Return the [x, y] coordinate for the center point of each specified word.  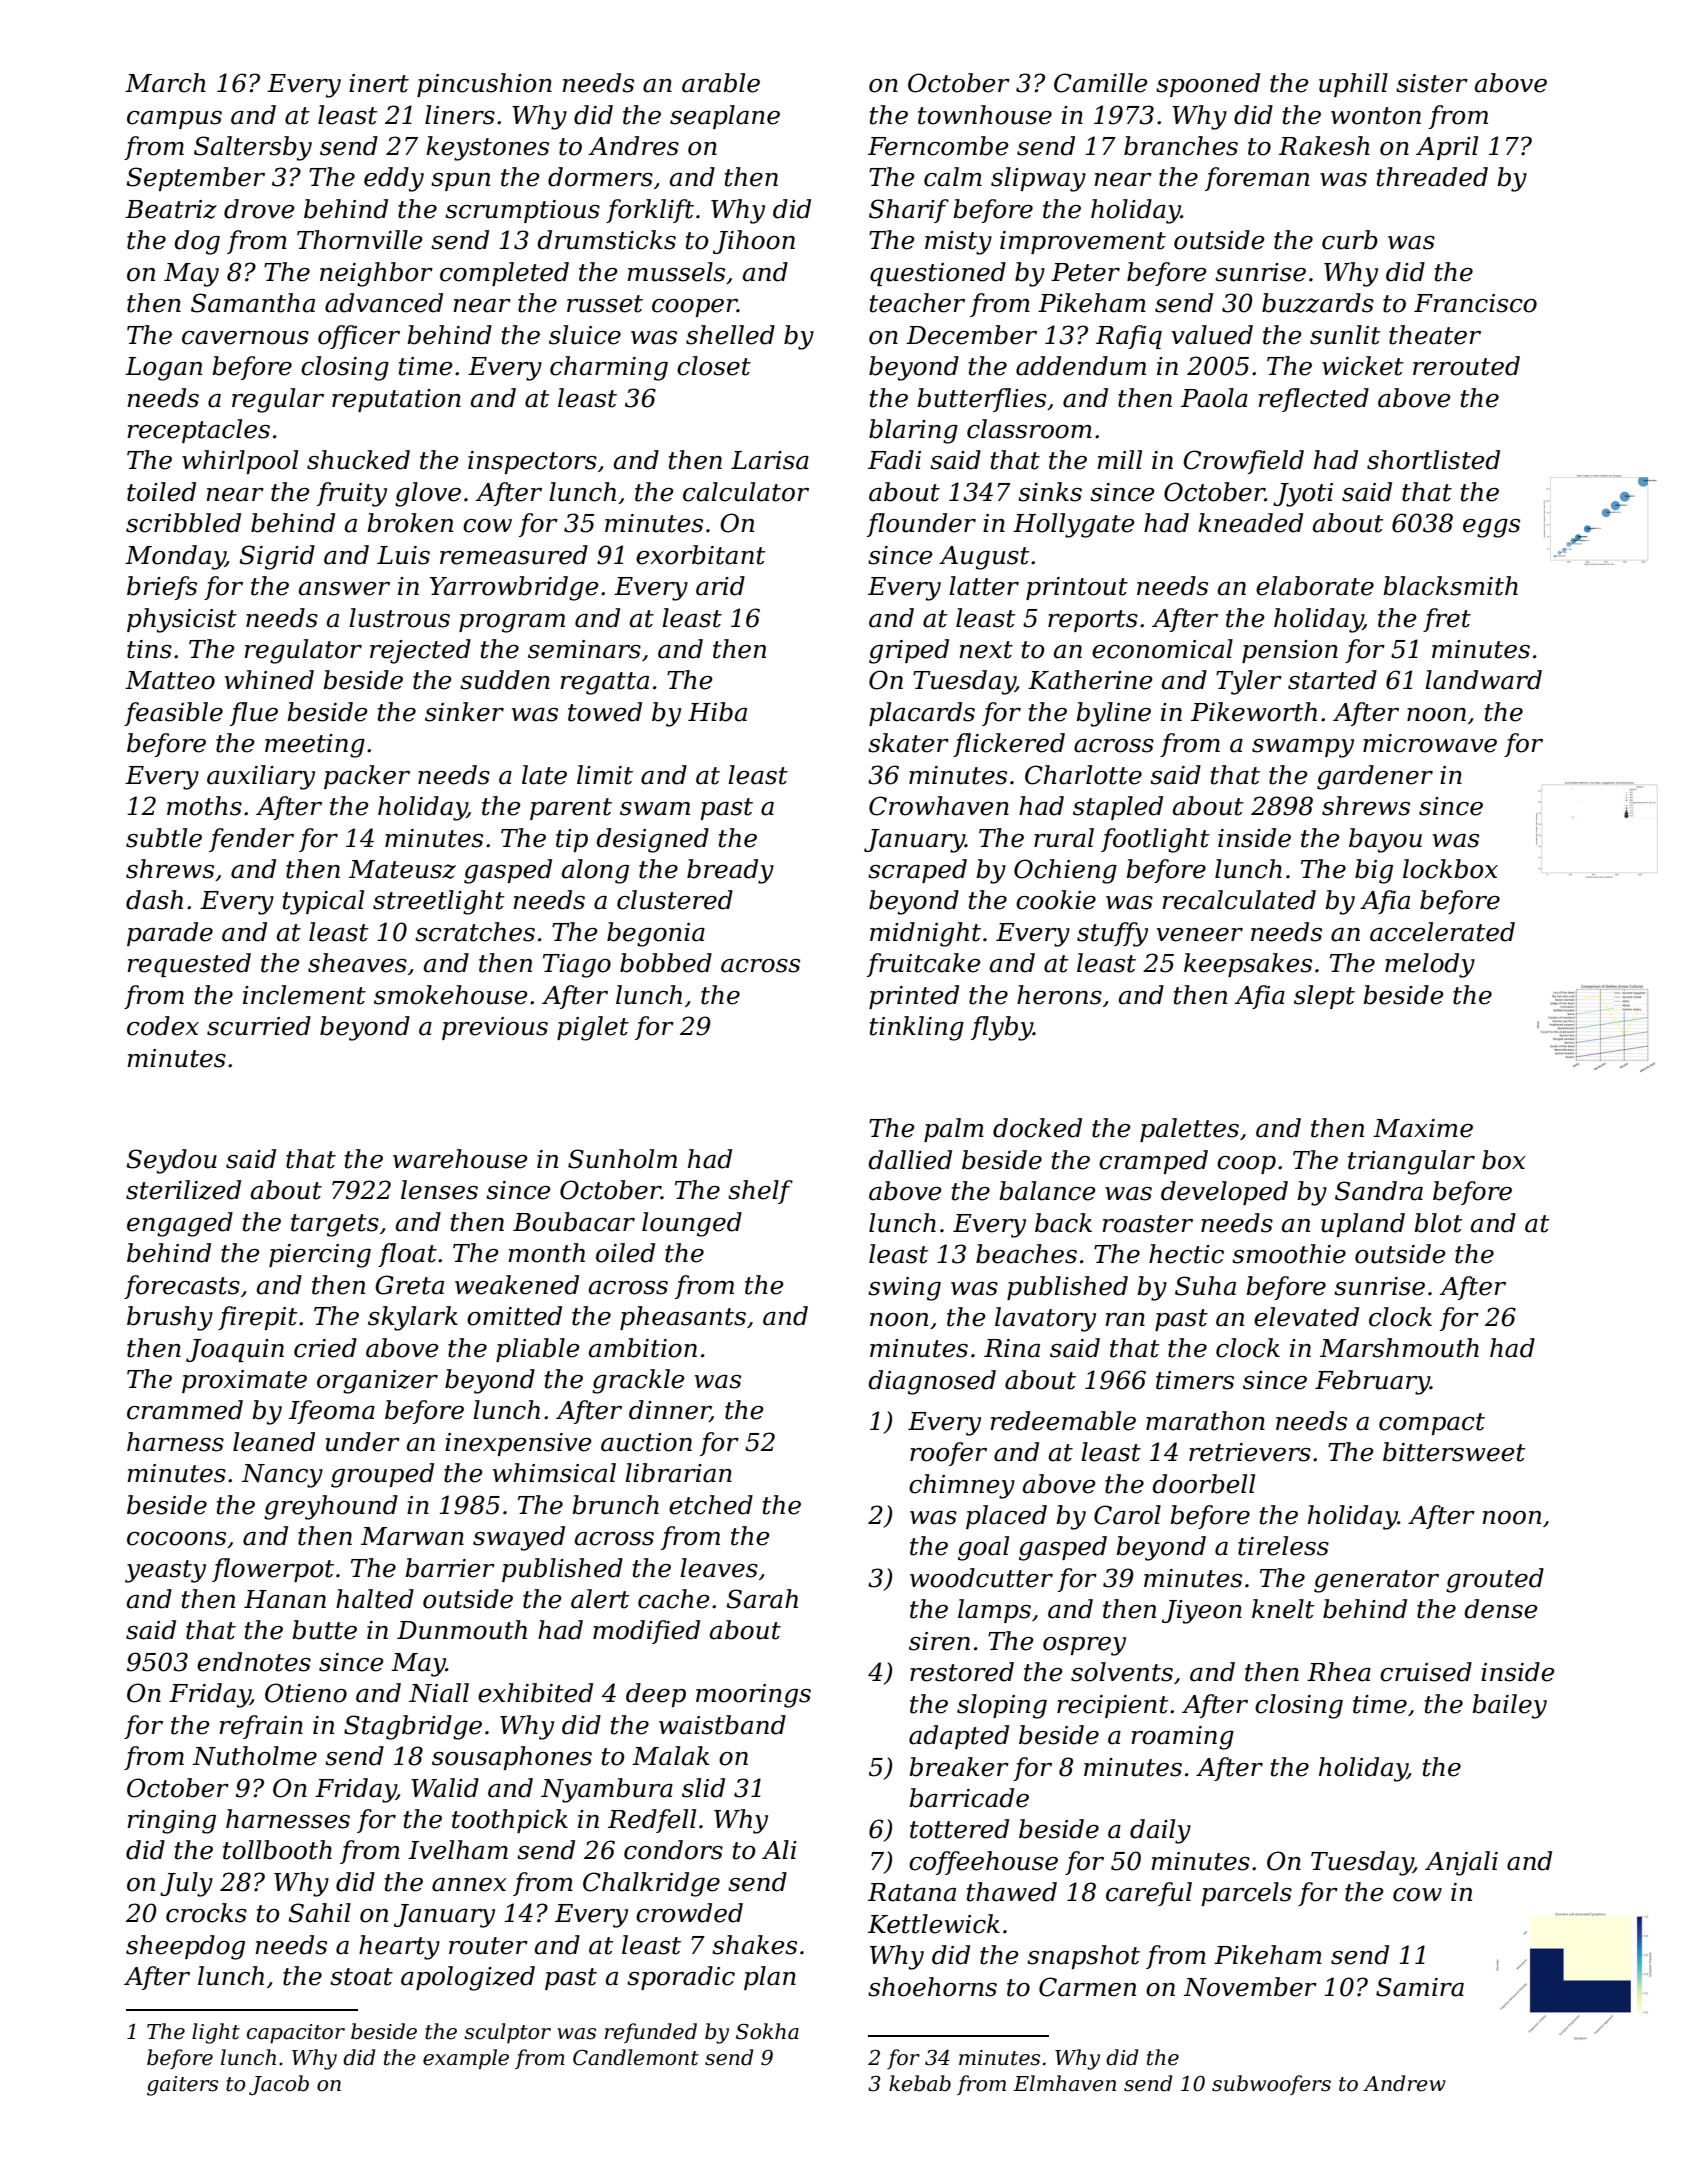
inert [379, 83]
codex [163, 1026]
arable [721, 83]
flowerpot [273, 1570]
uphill [1353, 85]
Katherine [1090, 680]
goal [983, 1548]
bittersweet [1454, 1452]
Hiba [717, 712]
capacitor [296, 2034]
